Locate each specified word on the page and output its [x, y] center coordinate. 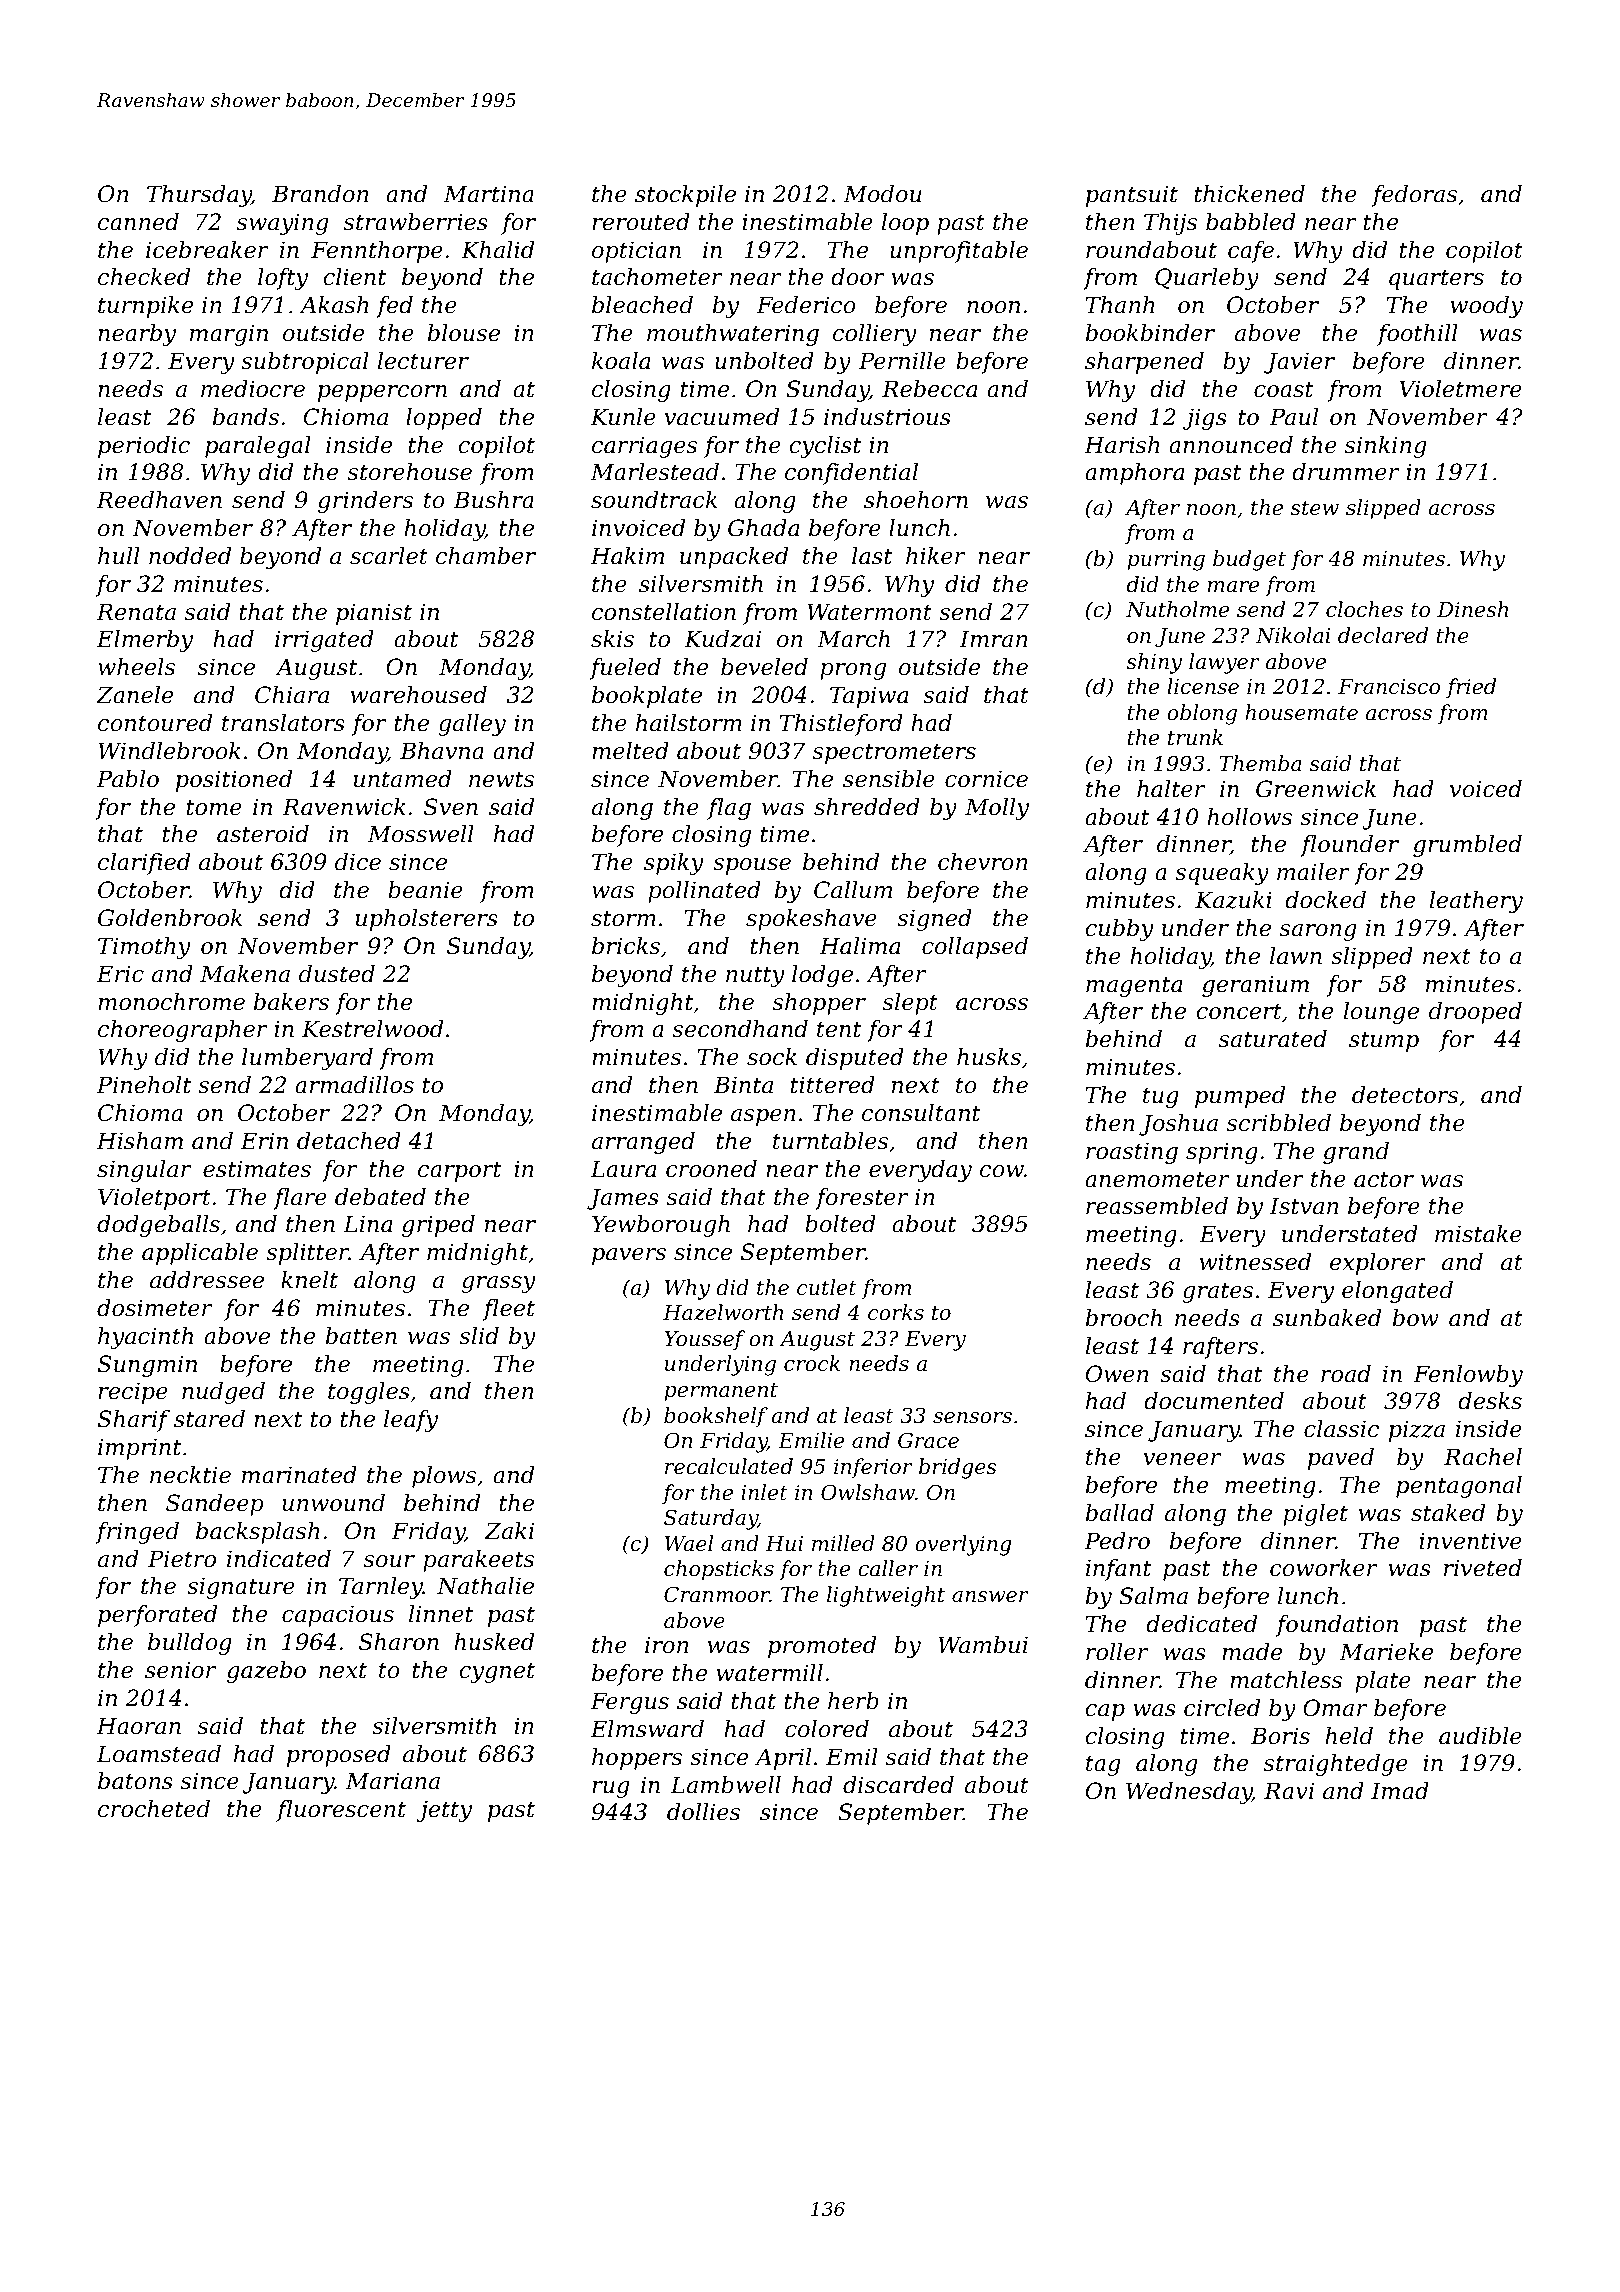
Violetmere [1460, 389]
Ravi [1289, 1791]
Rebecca [929, 389]
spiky [673, 864]
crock [812, 1363]
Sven [451, 807]
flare [300, 1199]
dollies [703, 1812]
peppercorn [382, 393]
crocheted [154, 1809]
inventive [1470, 1541]
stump [1384, 1041]
